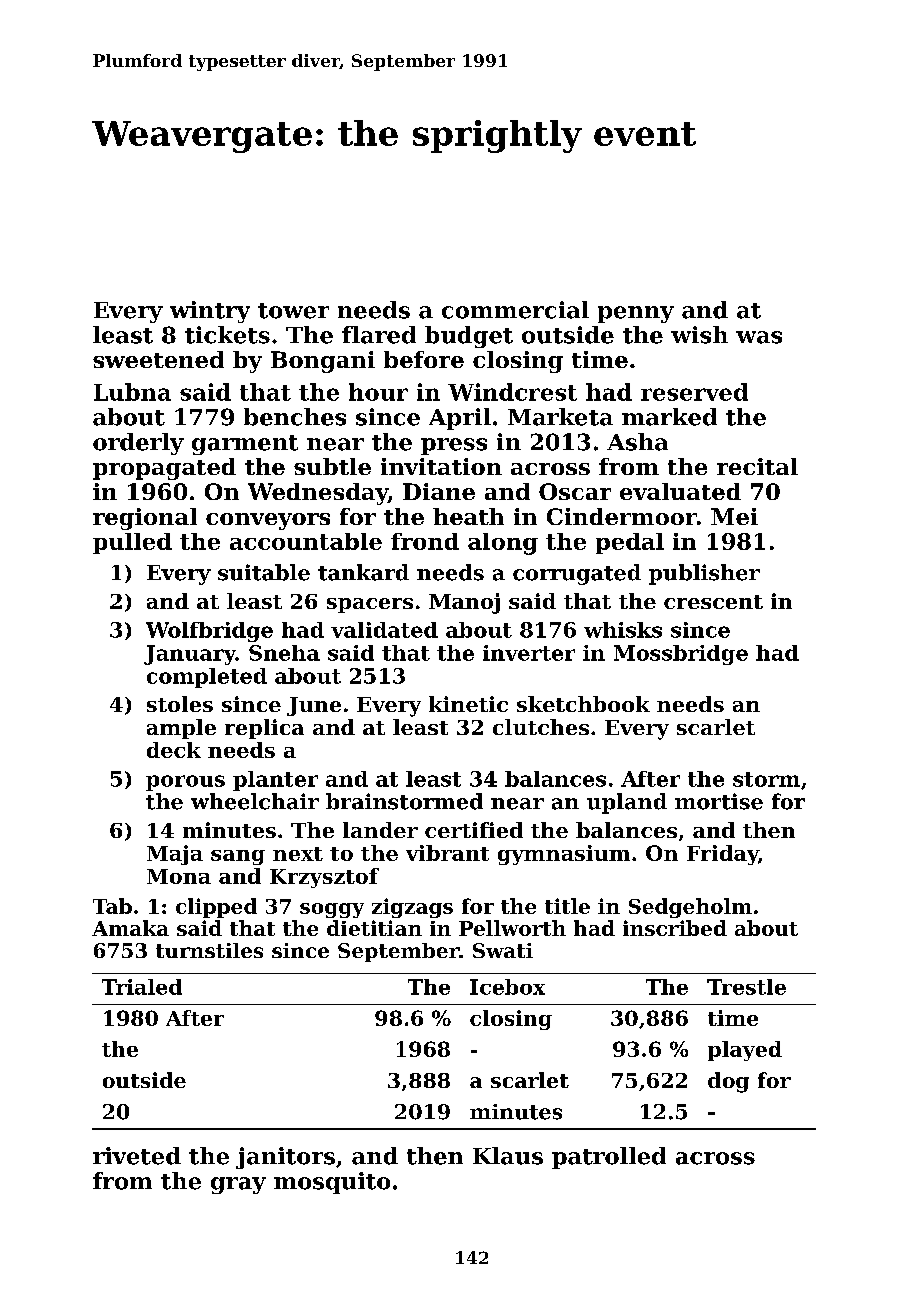 The image size is (908, 1316). What do you see at coordinates (275, 781) in the document?
I see `planter` at bounding box center [275, 781].
